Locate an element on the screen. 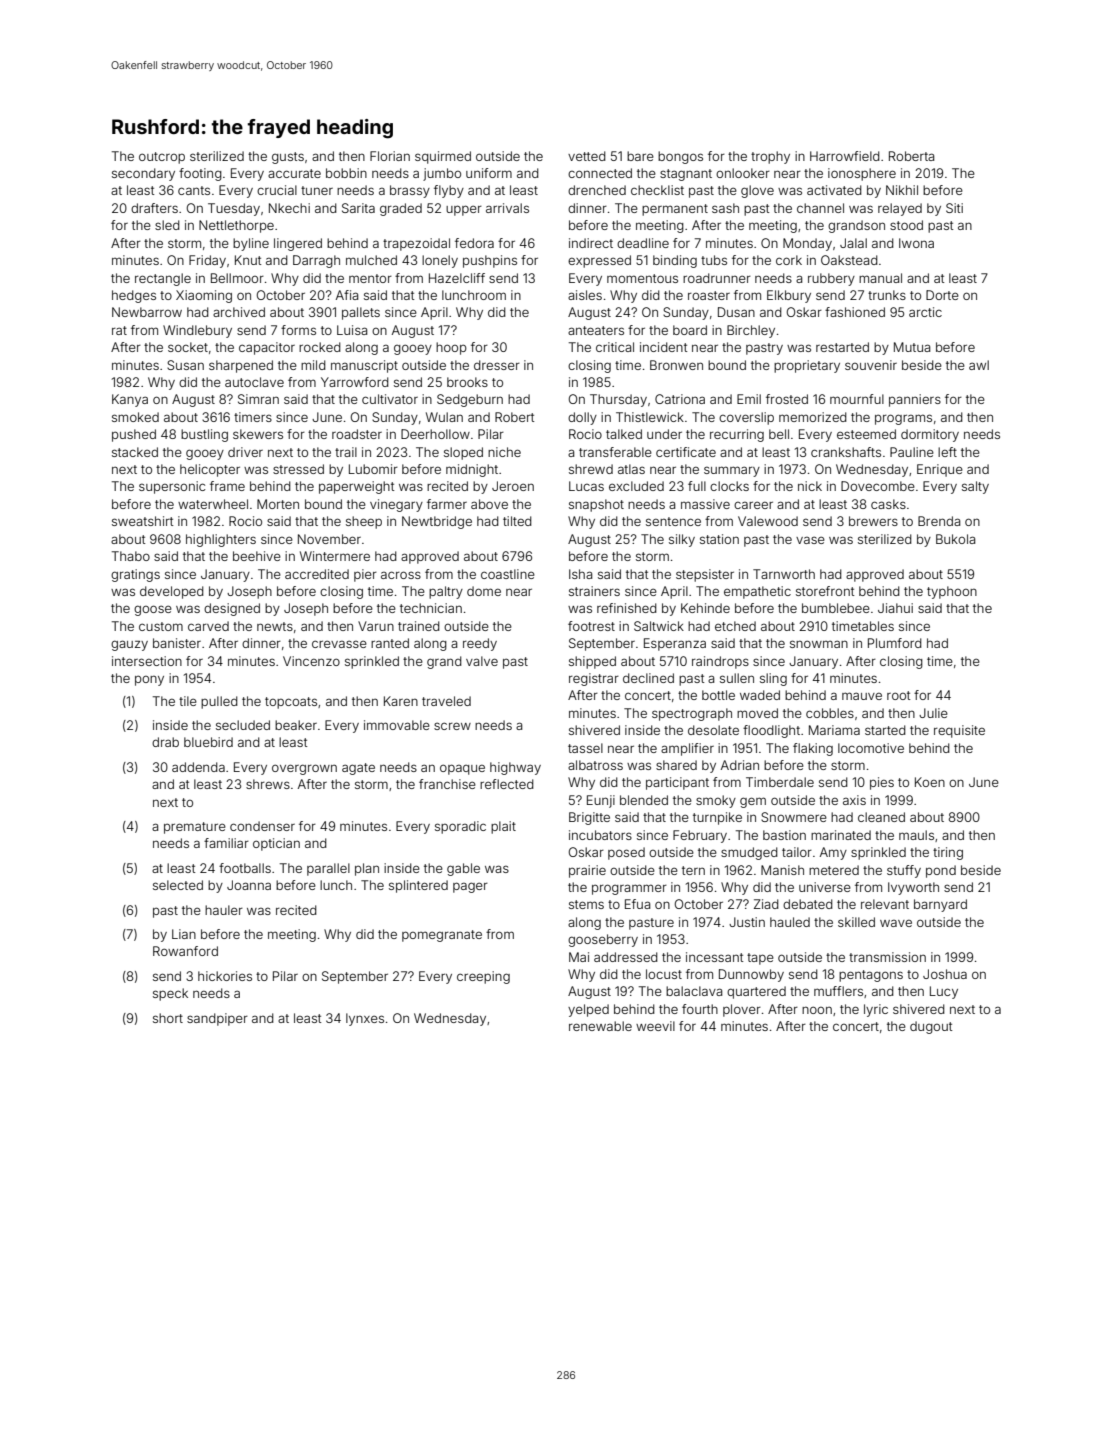 The image size is (1113, 1441). sash is located at coordinates (725, 208).
